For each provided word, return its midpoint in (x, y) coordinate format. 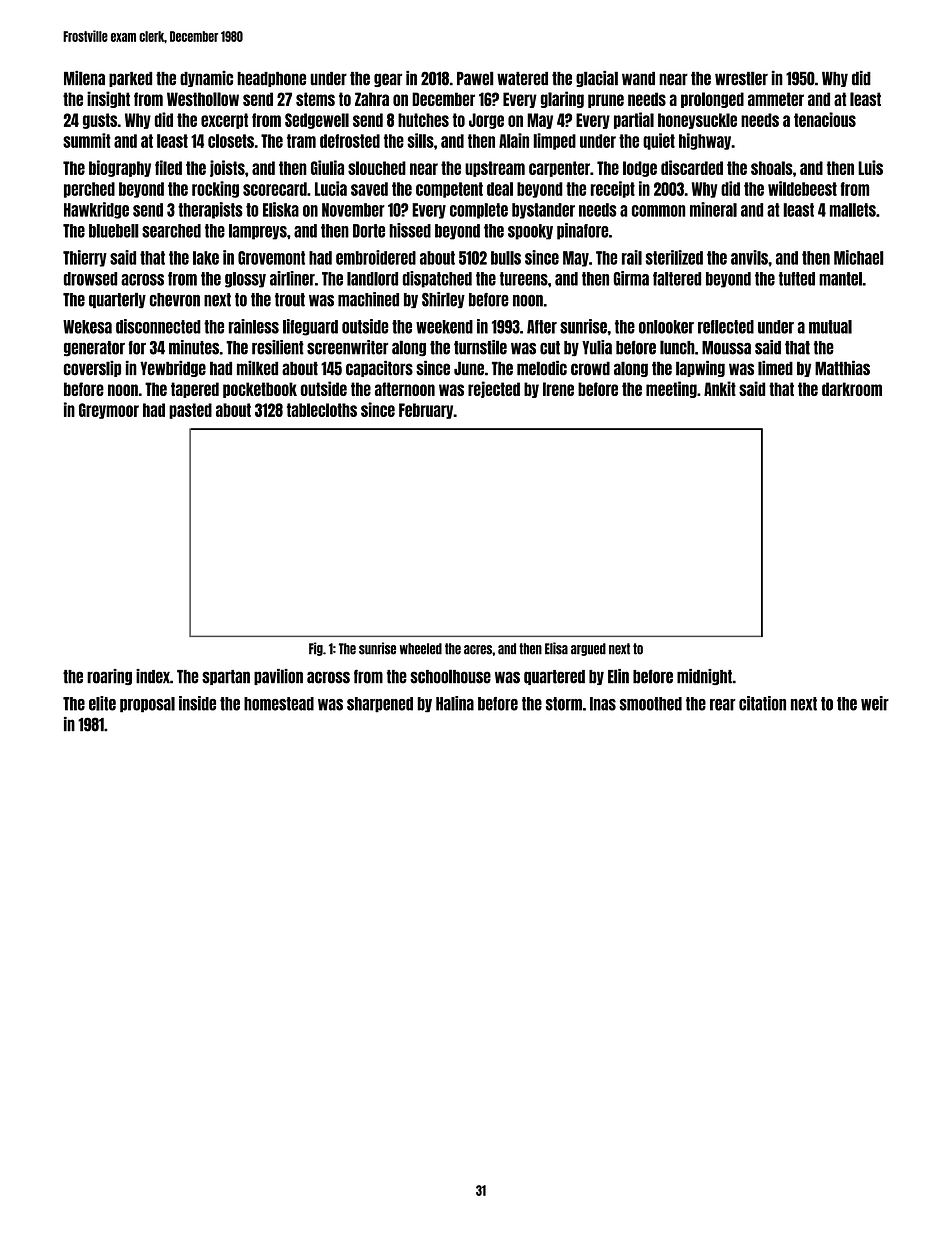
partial (634, 120)
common (659, 211)
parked (130, 79)
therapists (210, 210)
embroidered (376, 257)
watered (522, 79)
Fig (316, 649)
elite (102, 703)
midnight (704, 677)
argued (588, 649)
